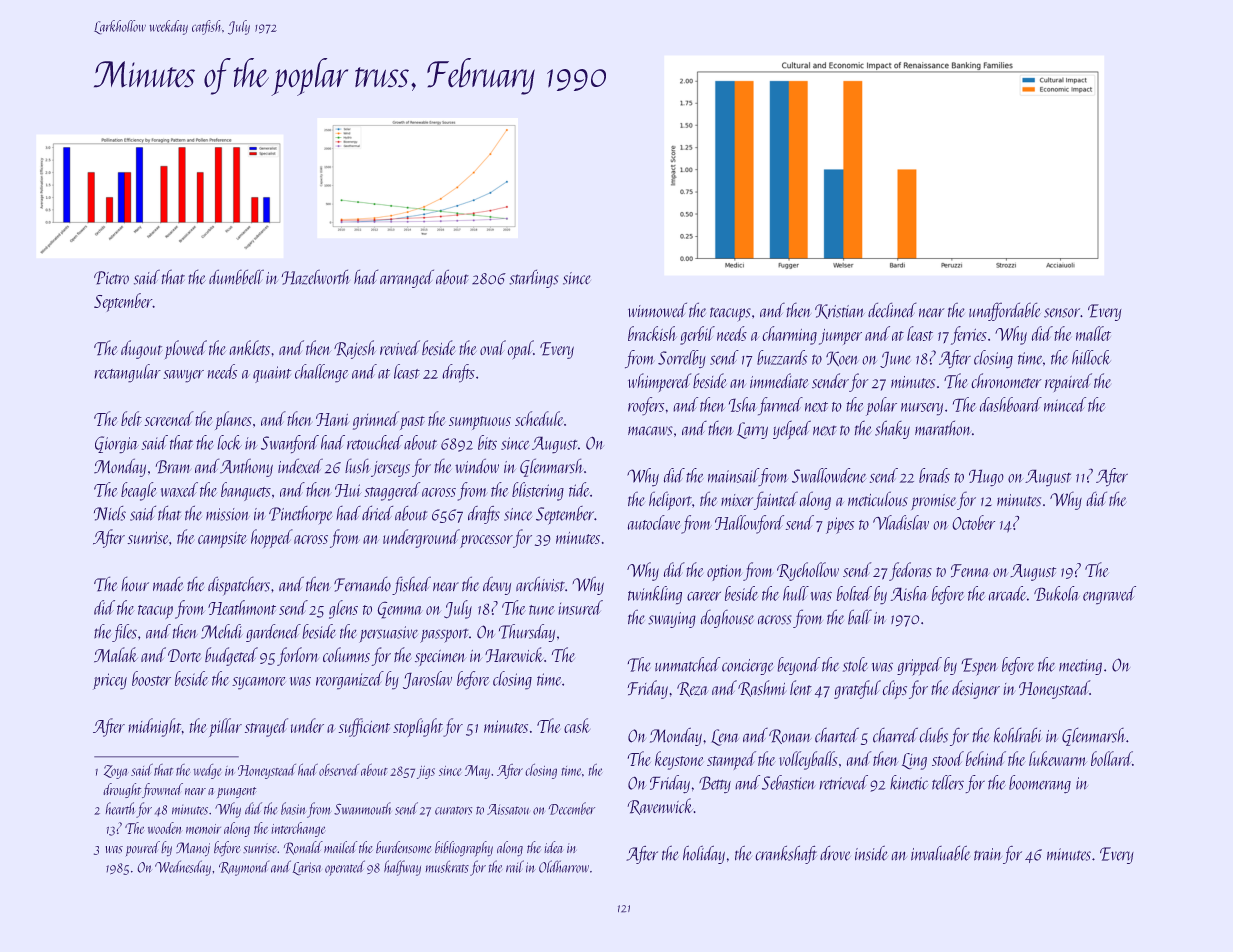 The image size is (1233, 952). I want to click on career, so click(704, 596).
